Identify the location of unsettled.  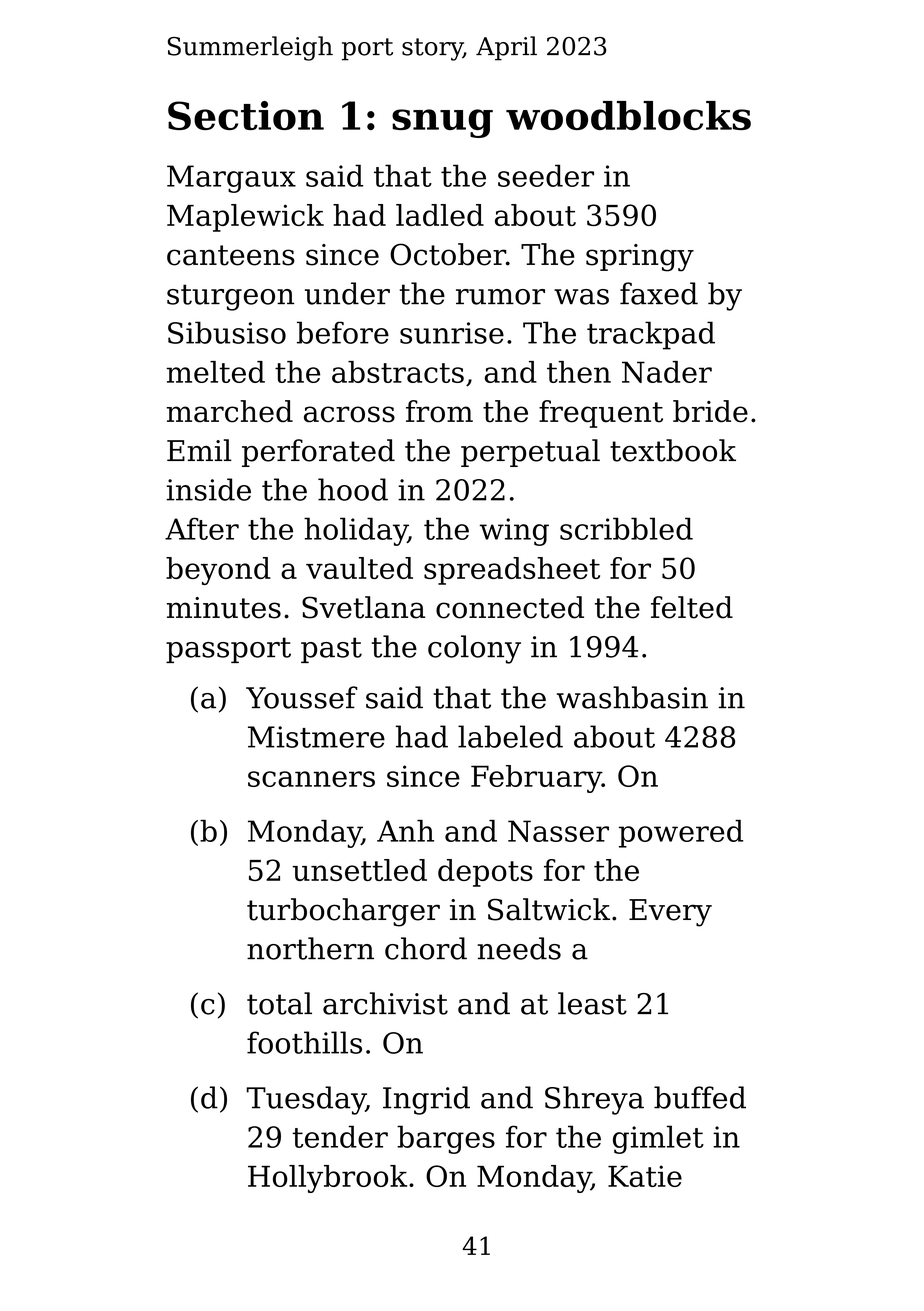
(359, 870).
